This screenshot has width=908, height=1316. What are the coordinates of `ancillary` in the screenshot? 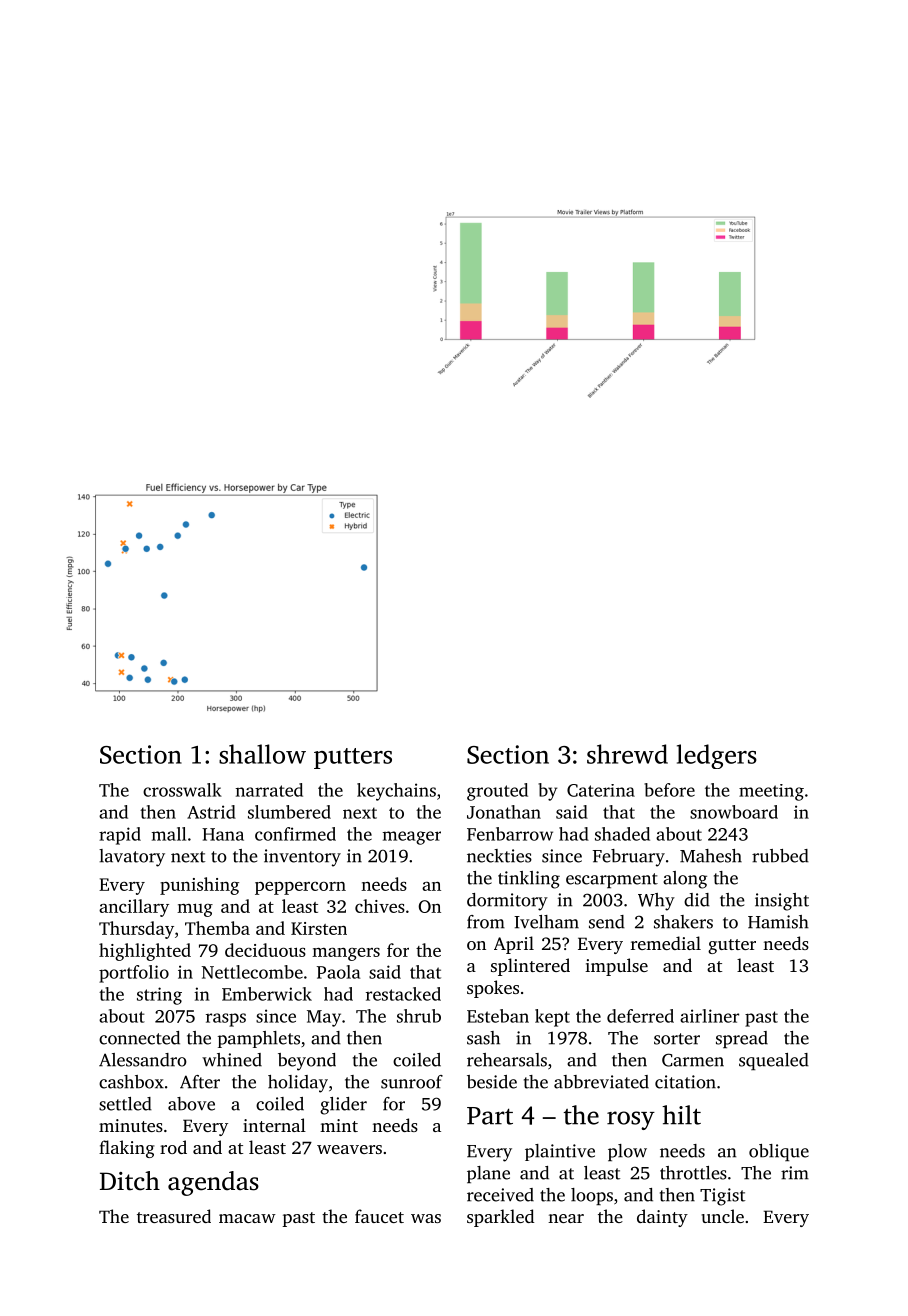 It's located at (134, 908).
